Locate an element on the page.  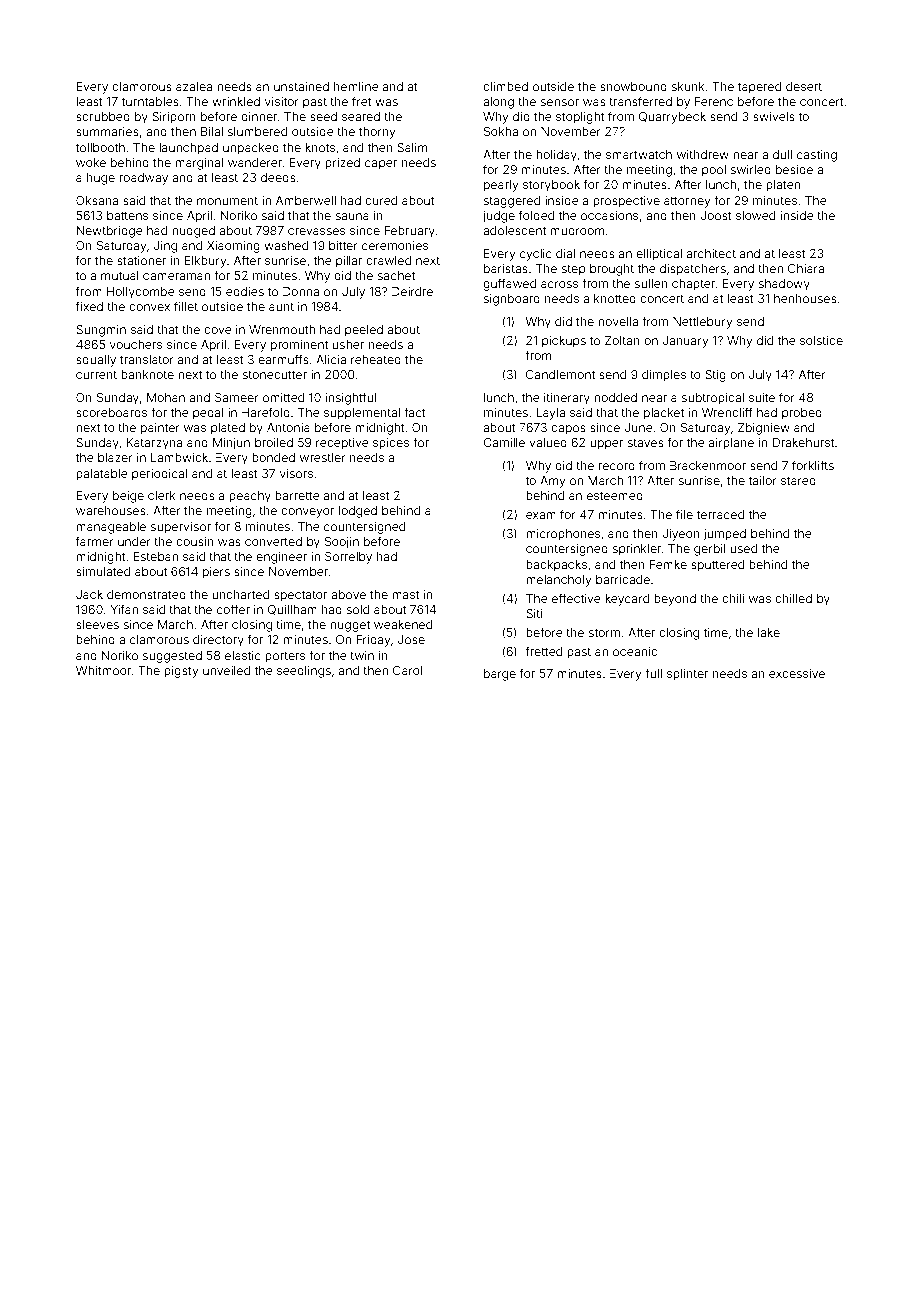
snowbound is located at coordinates (633, 86).
